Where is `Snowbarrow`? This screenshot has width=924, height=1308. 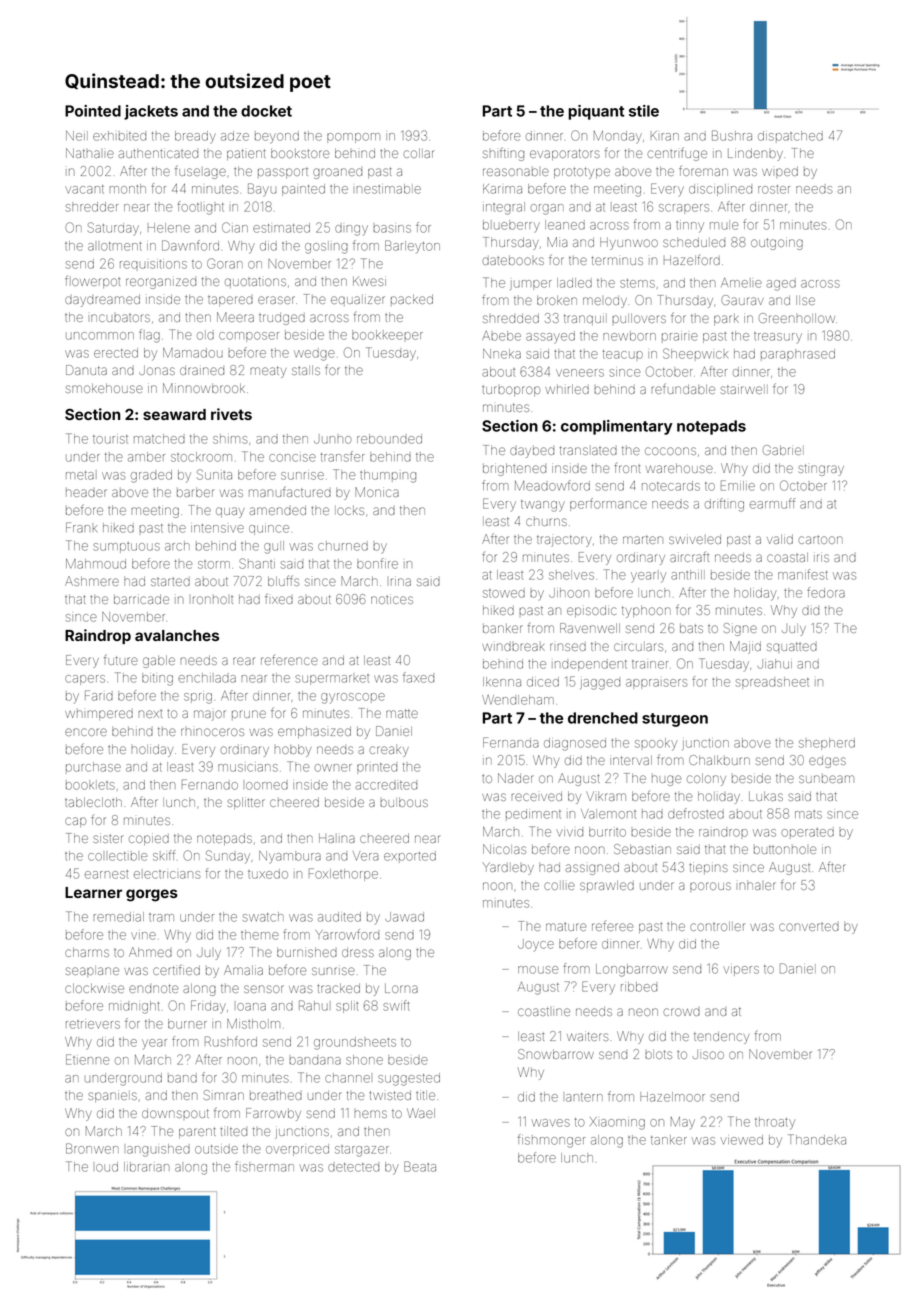 Snowbarrow is located at coordinates (556, 1054).
